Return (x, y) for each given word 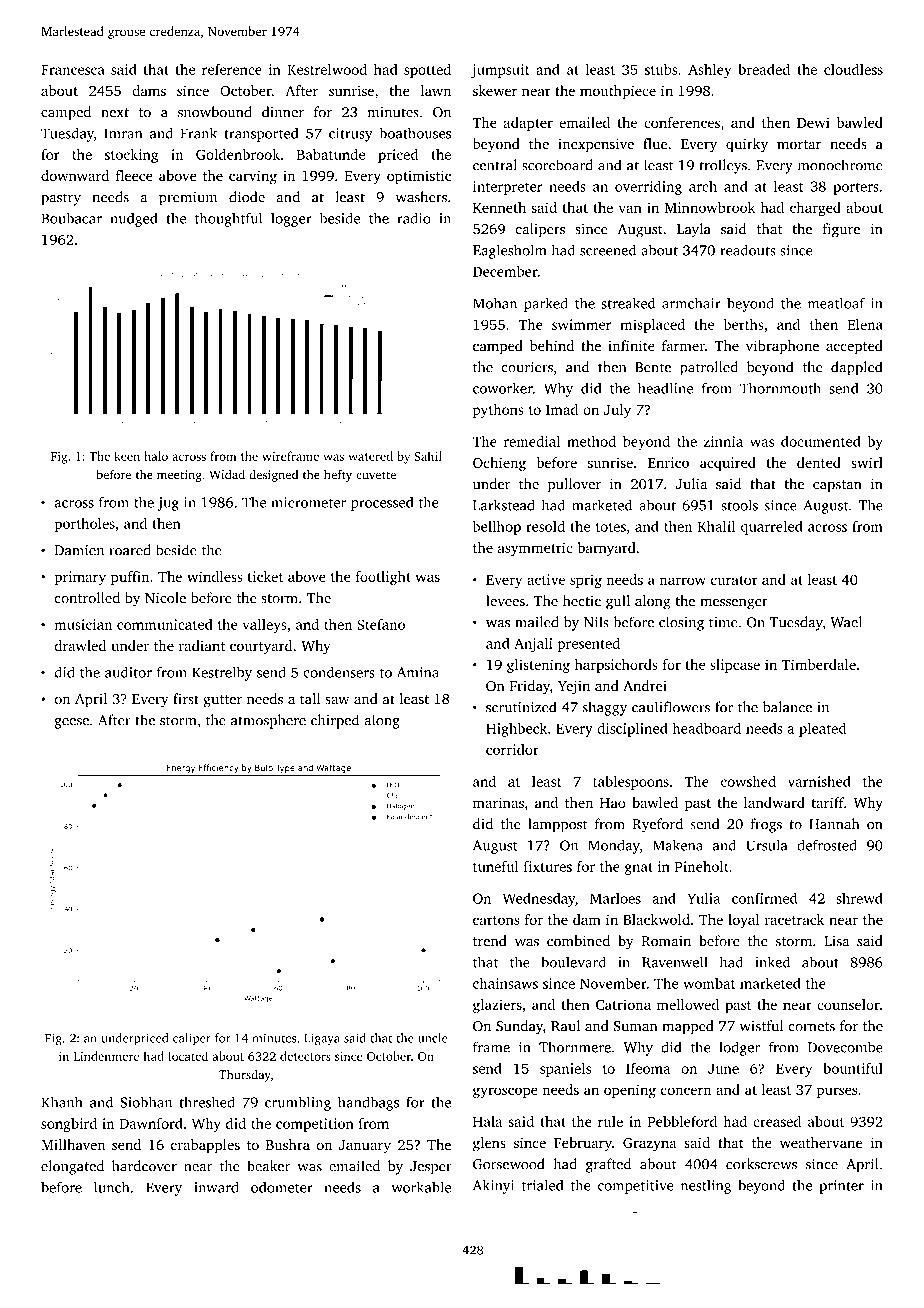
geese (72, 723)
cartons (496, 920)
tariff (827, 802)
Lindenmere (106, 1056)
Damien (79, 550)
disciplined (632, 729)
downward (75, 175)
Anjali (533, 644)
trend (490, 941)
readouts (748, 250)
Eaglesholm (510, 251)
